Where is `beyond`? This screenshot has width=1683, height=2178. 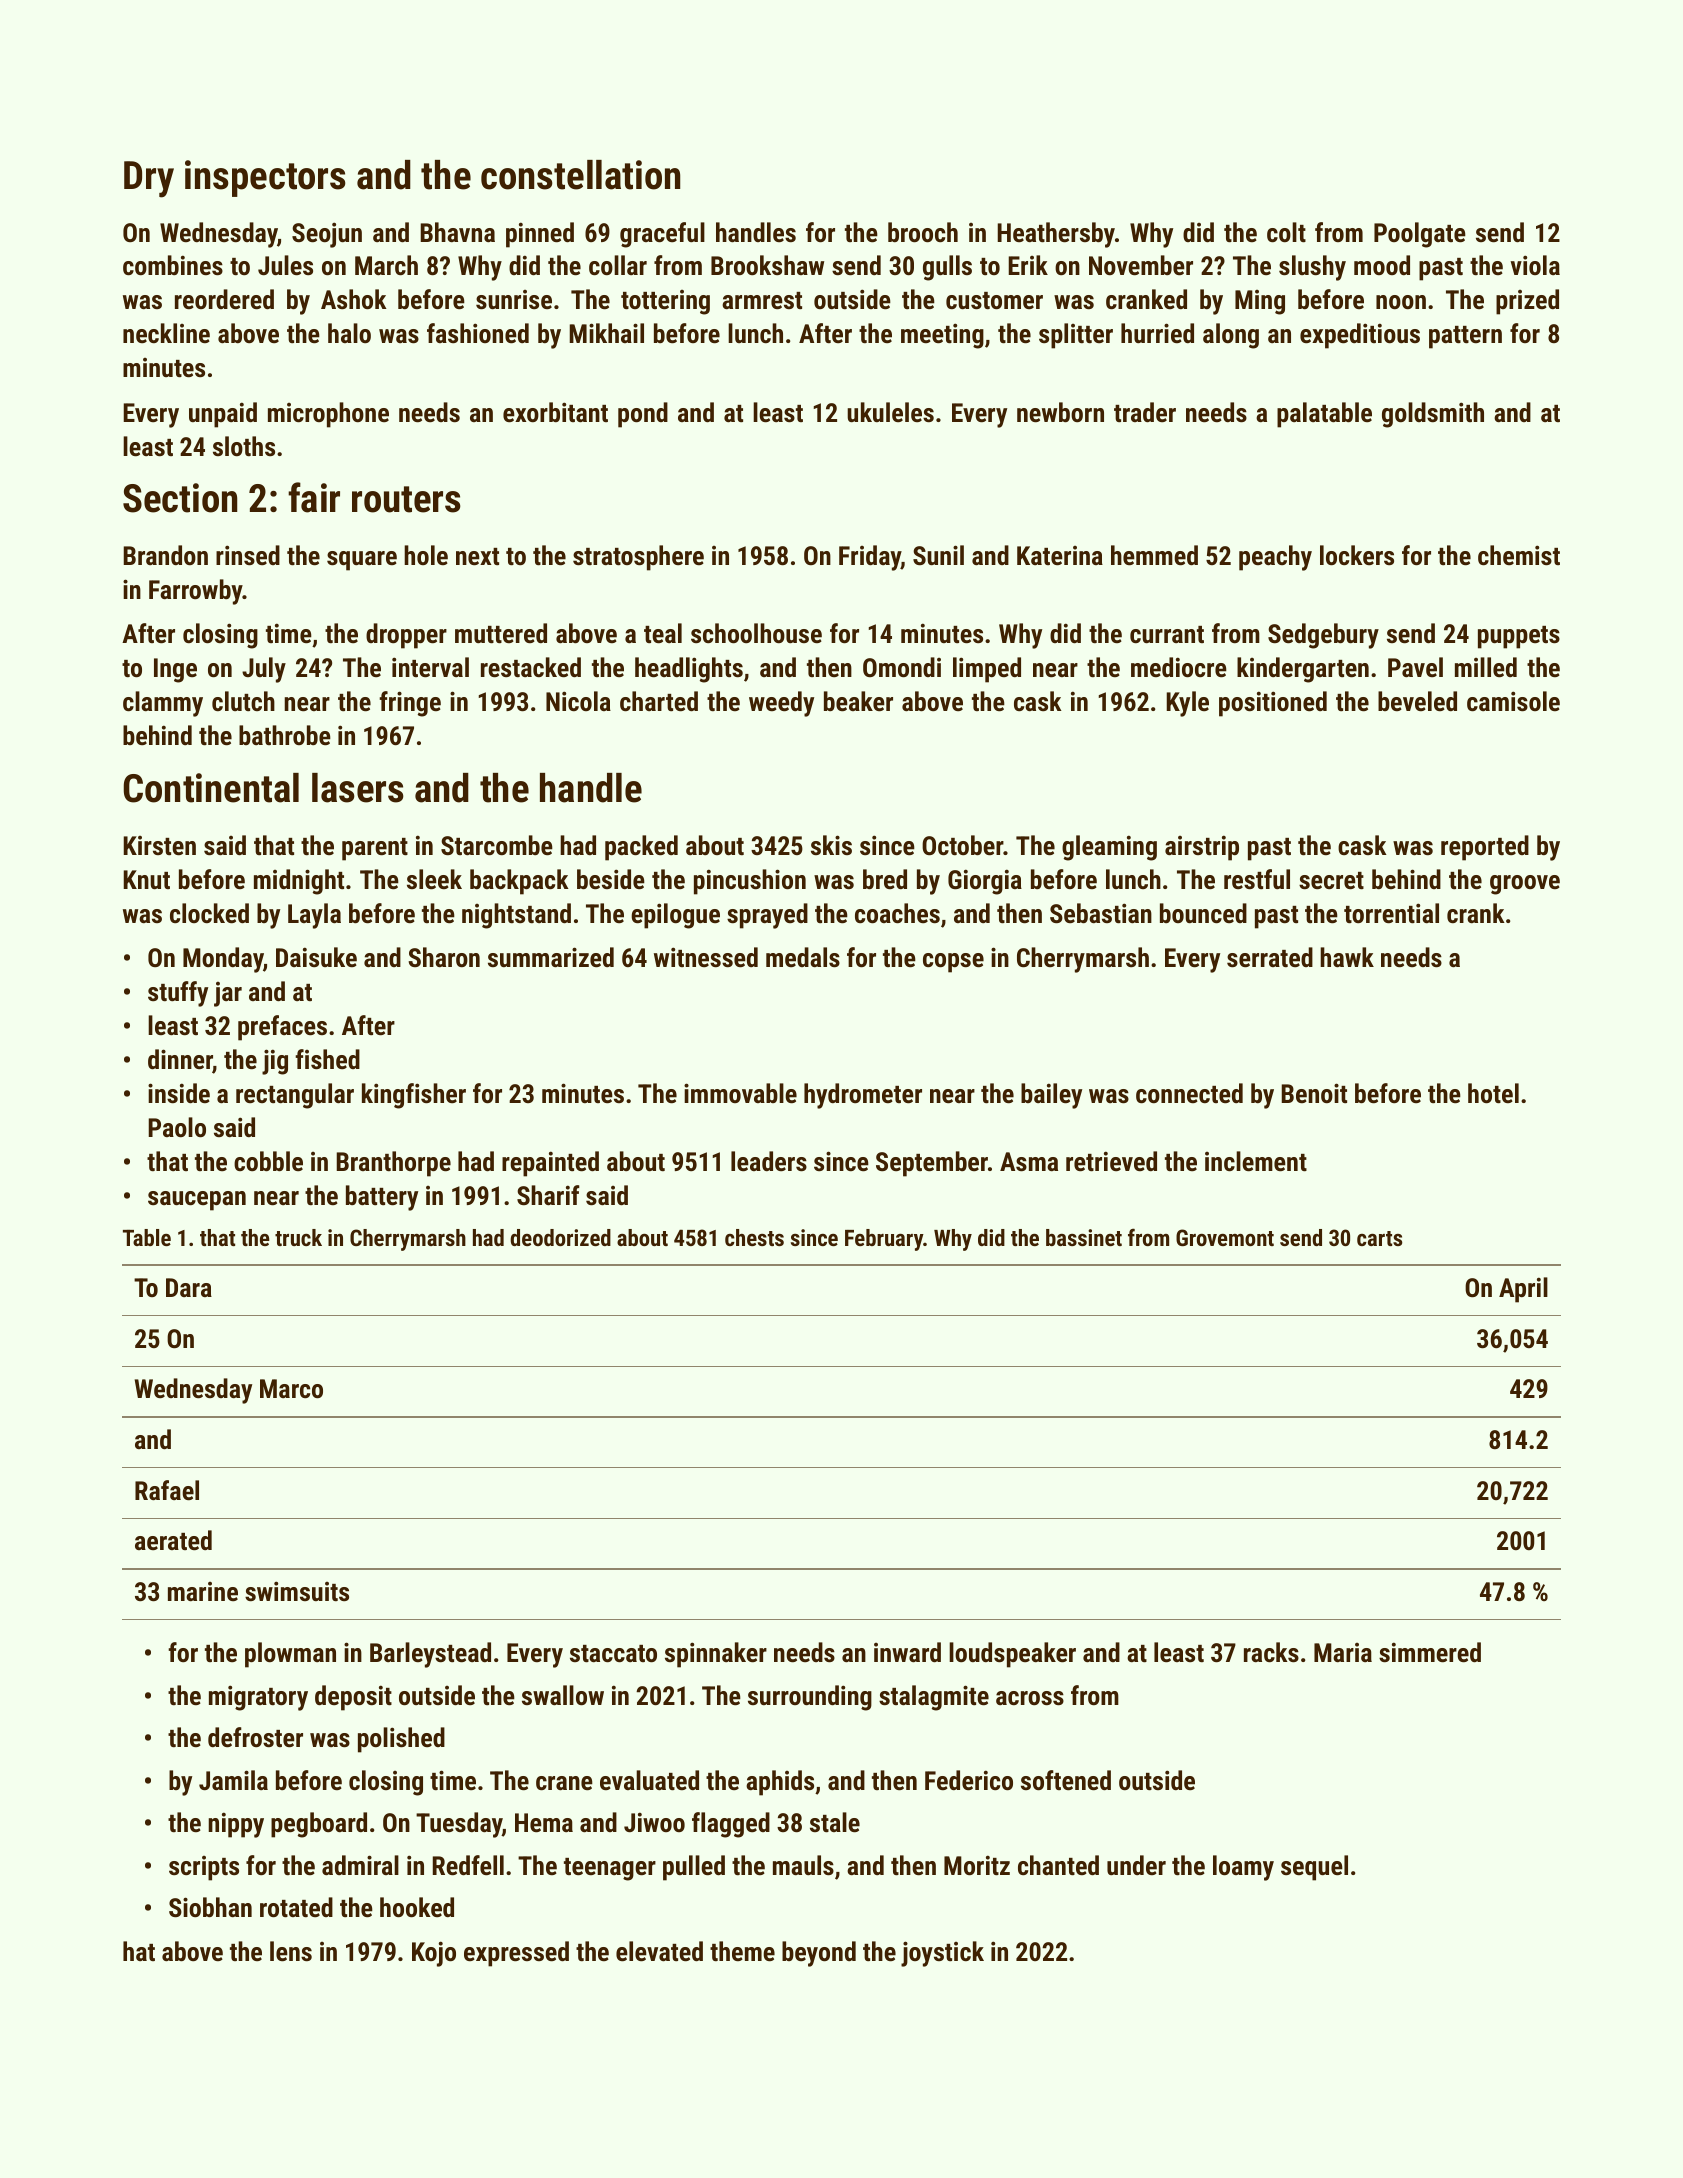 beyond is located at coordinates (819, 1954).
